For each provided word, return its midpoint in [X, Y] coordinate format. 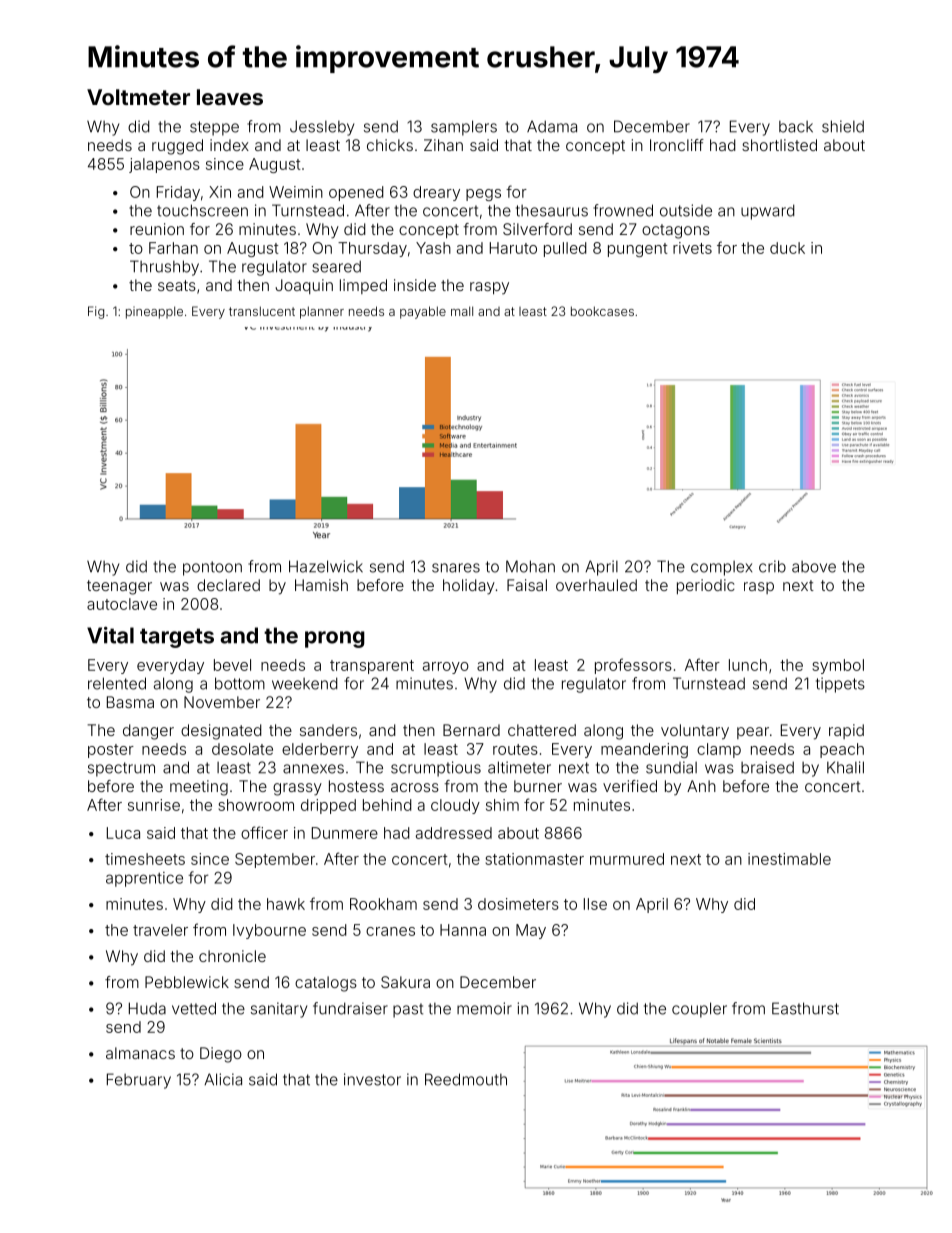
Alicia [223, 1079]
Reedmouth [466, 1079]
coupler [699, 1010]
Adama [552, 126]
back [796, 127]
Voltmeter [138, 97]
